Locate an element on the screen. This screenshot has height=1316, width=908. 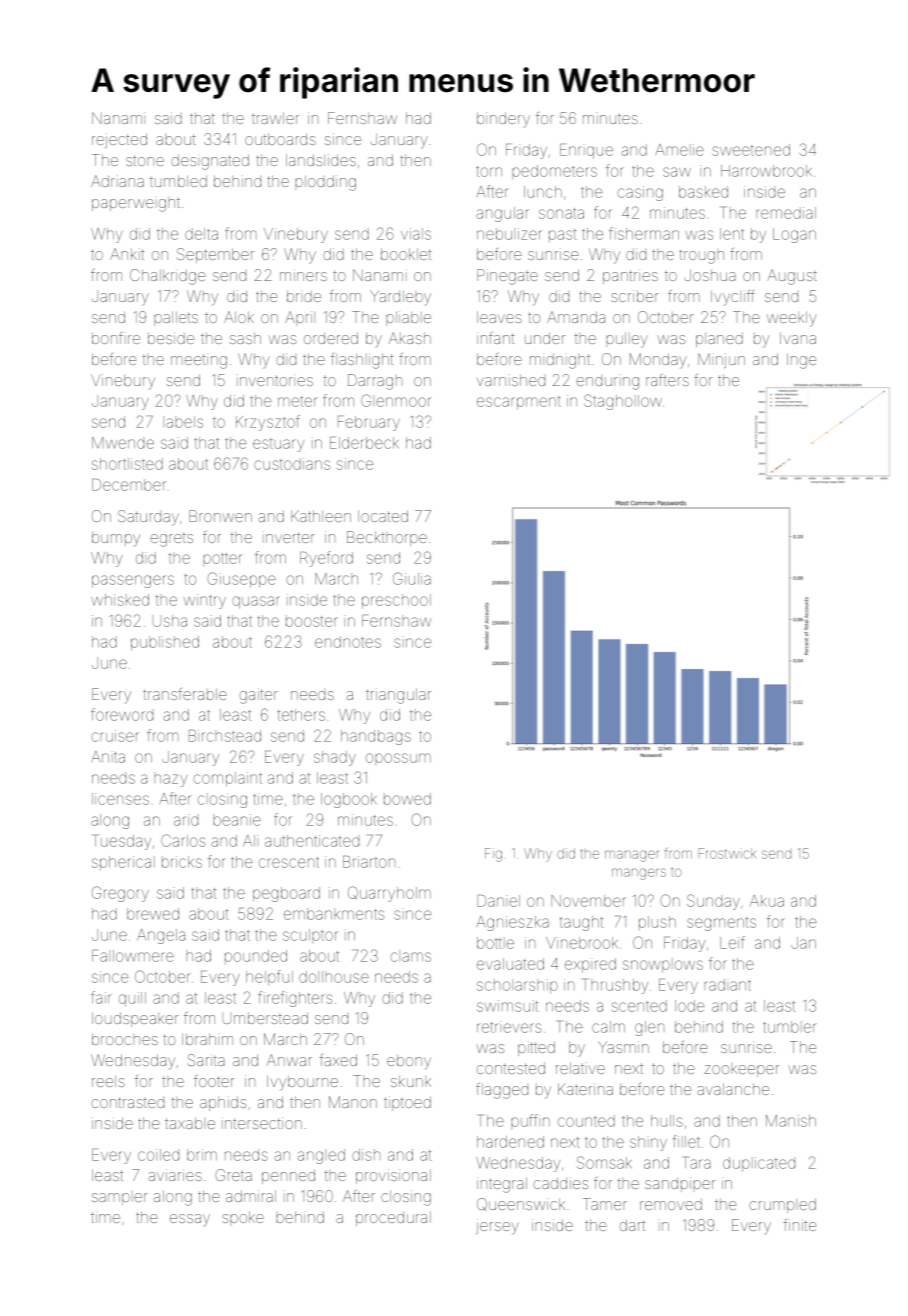
spoke is located at coordinates (243, 1218).
